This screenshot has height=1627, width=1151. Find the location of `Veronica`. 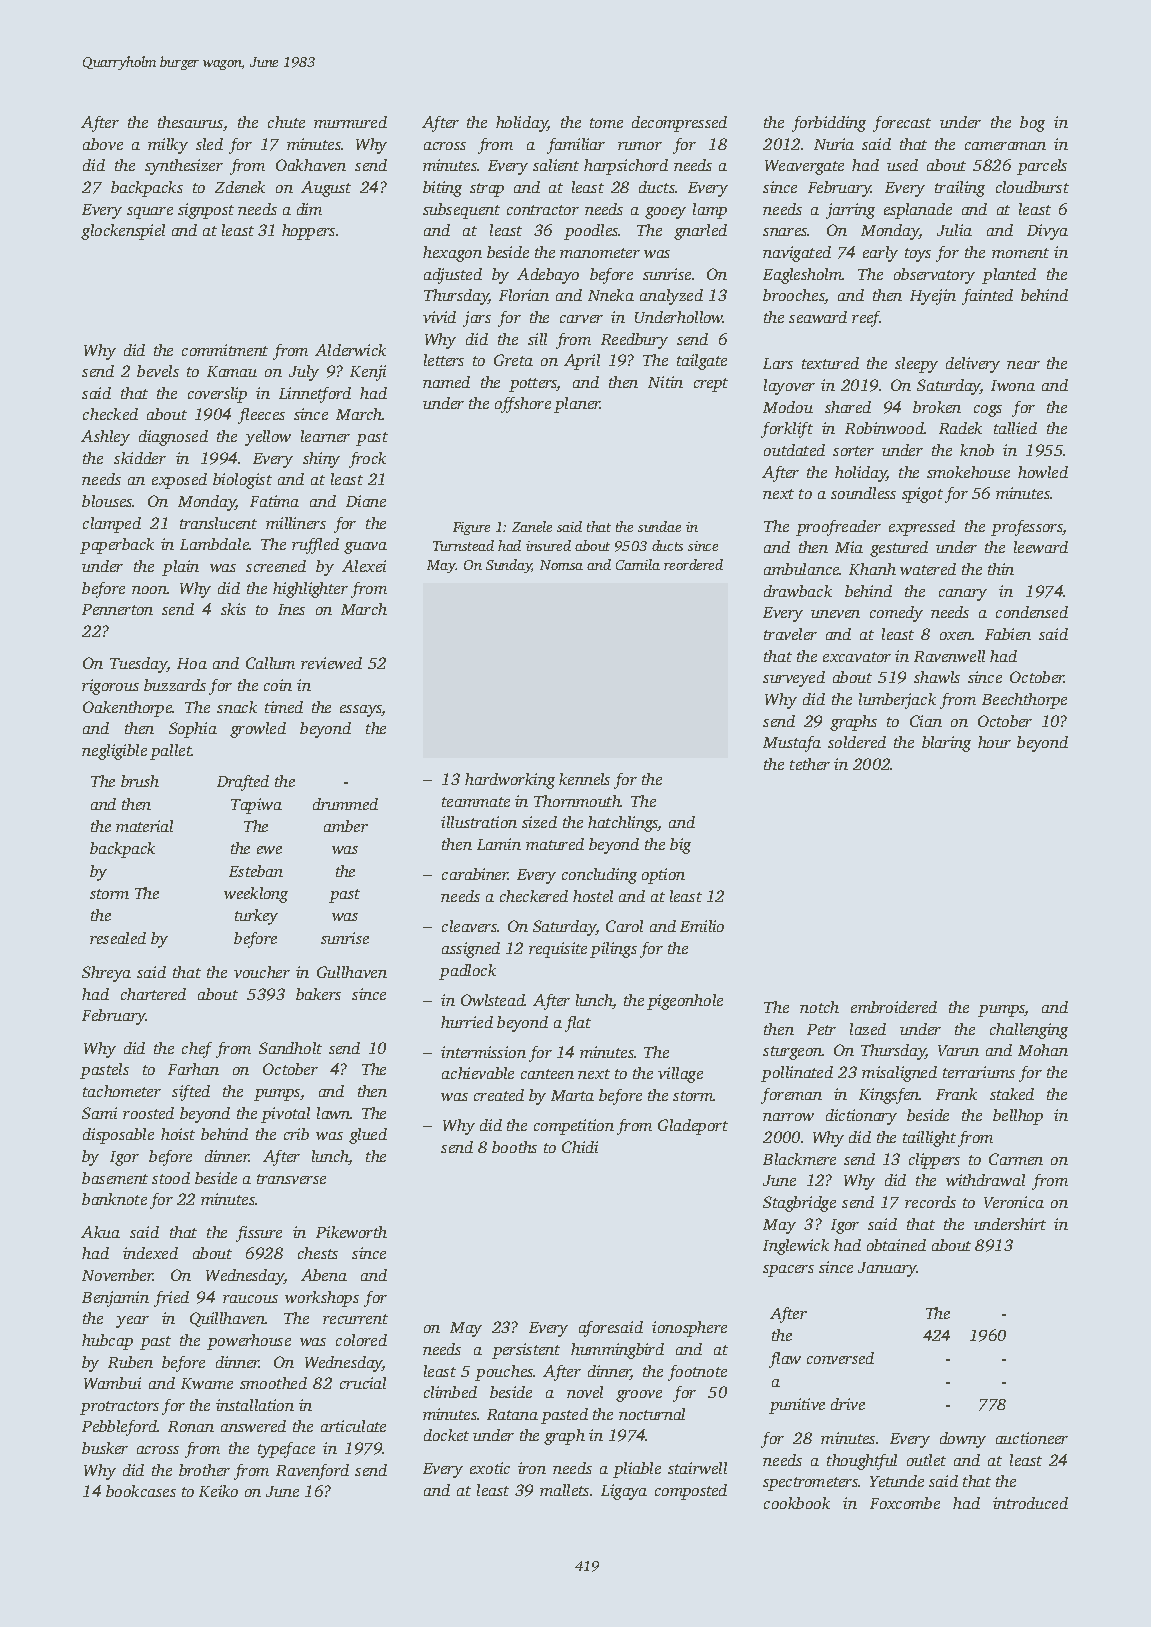

Veronica is located at coordinates (1014, 1202).
